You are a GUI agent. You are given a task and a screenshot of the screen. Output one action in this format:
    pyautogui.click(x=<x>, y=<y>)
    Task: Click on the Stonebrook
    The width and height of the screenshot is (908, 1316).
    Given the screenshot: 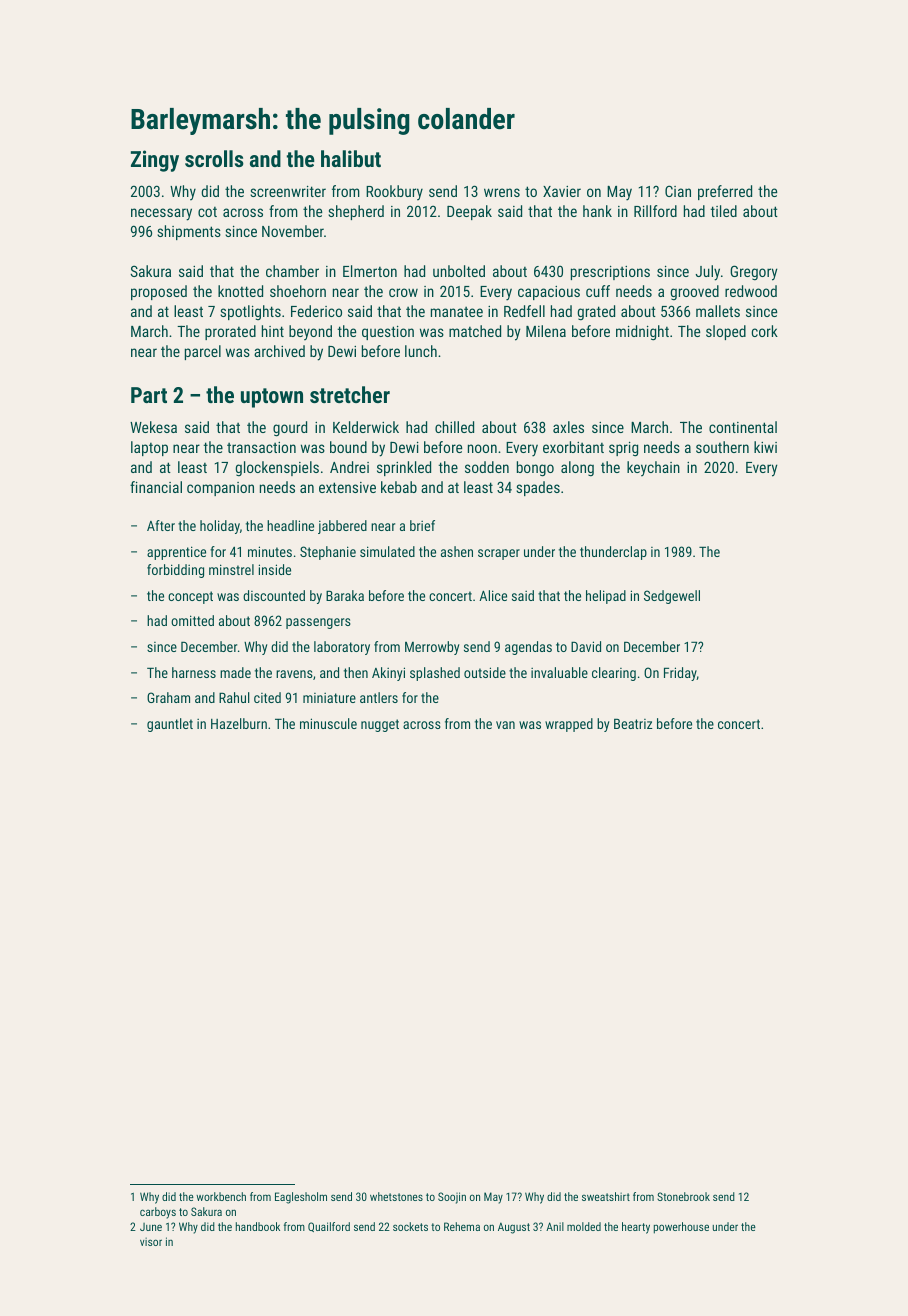 What is the action you would take?
    pyautogui.click(x=683, y=1196)
